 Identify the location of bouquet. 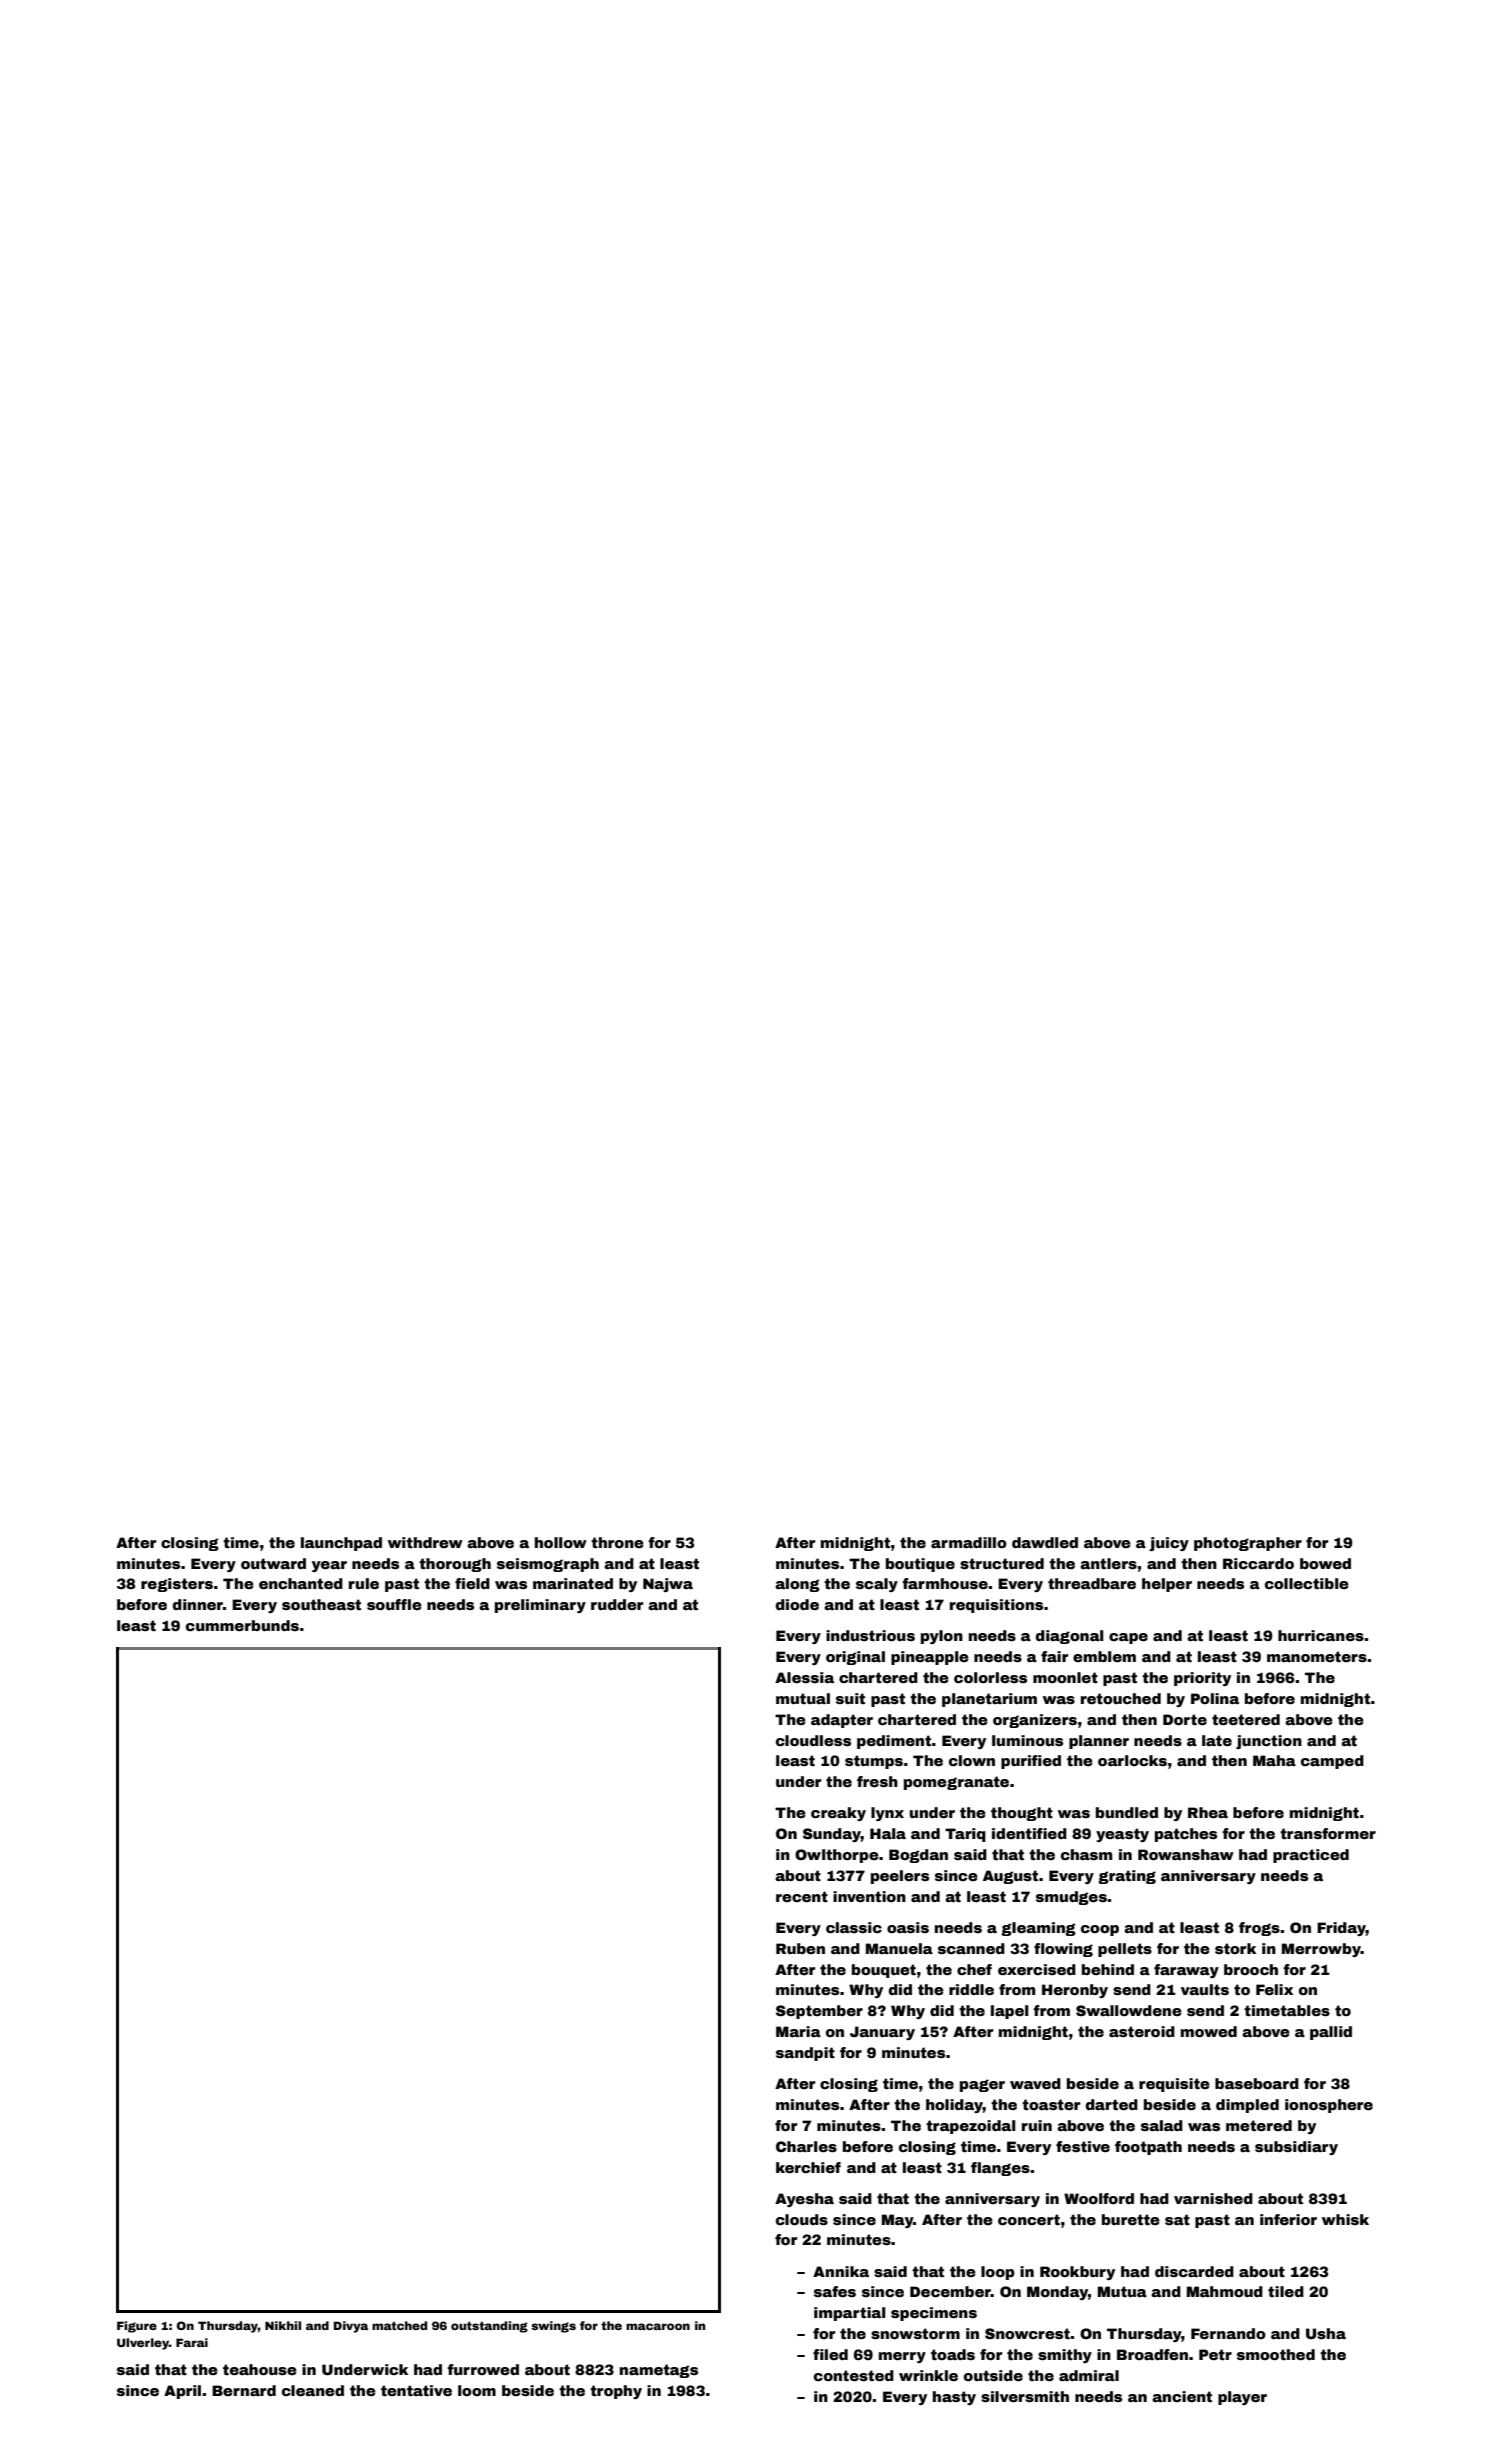
(884, 1971).
